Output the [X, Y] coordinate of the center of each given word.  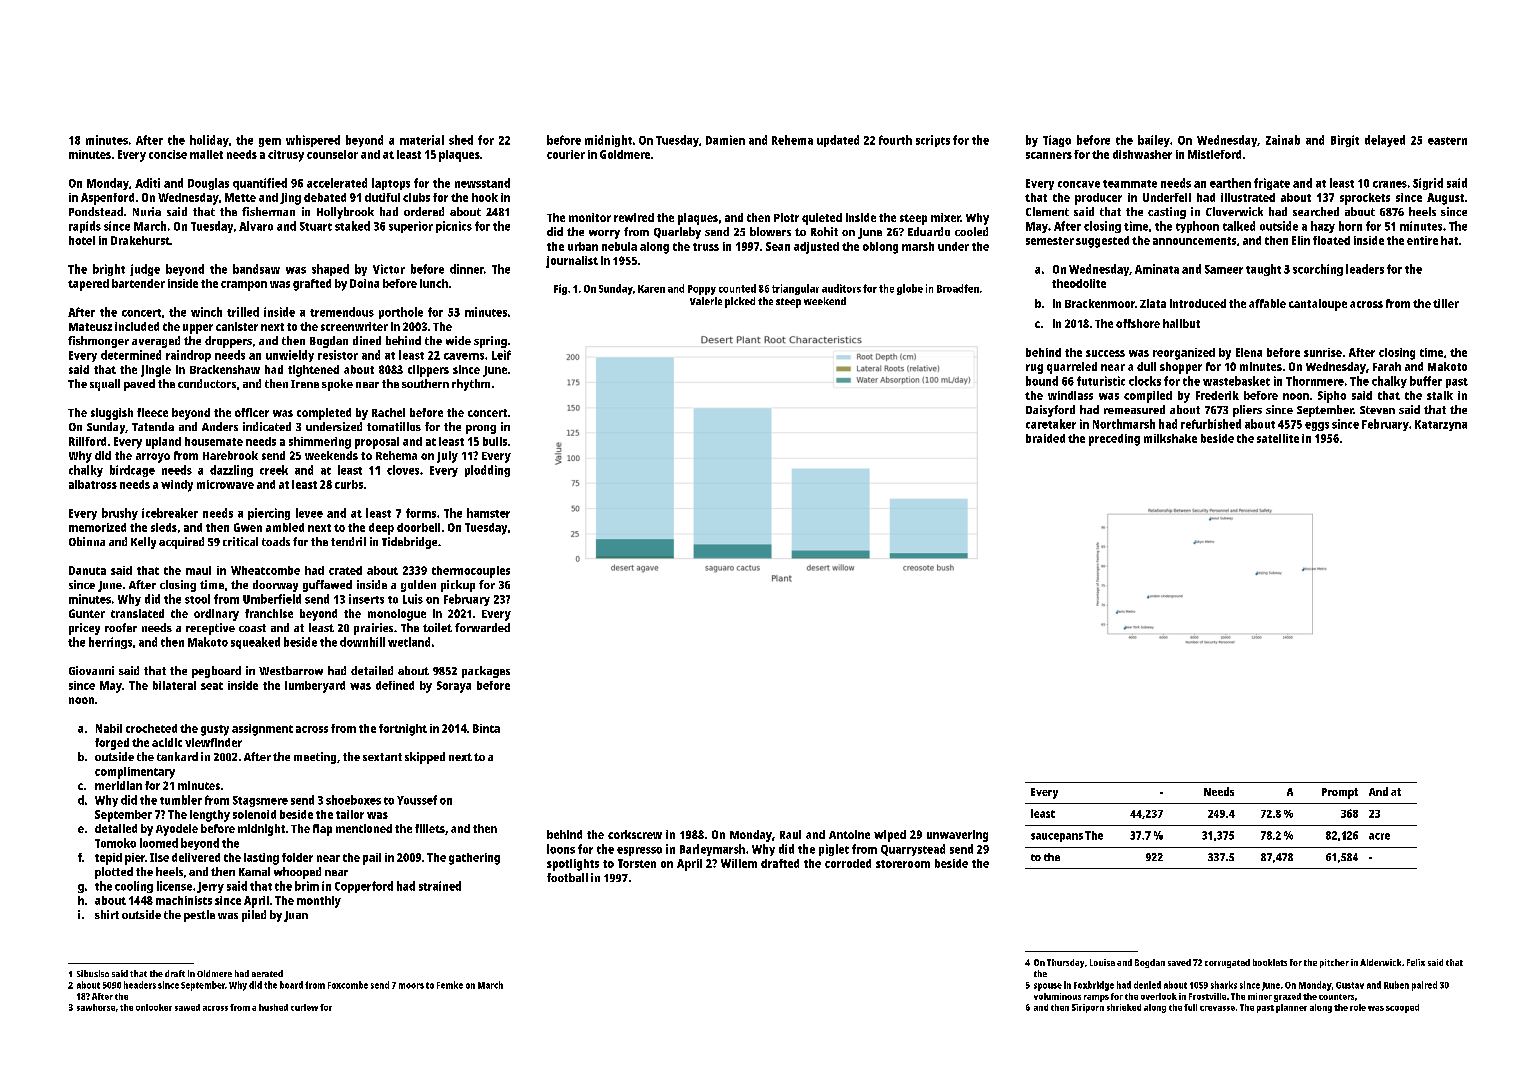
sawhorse [96, 1007]
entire [1422, 240]
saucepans [1057, 837]
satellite [1278, 438]
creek [274, 470]
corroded [848, 863]
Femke [450, 985]
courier [566, 154]
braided [1045, 438]
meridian [118, 785]
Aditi [147, 183]
